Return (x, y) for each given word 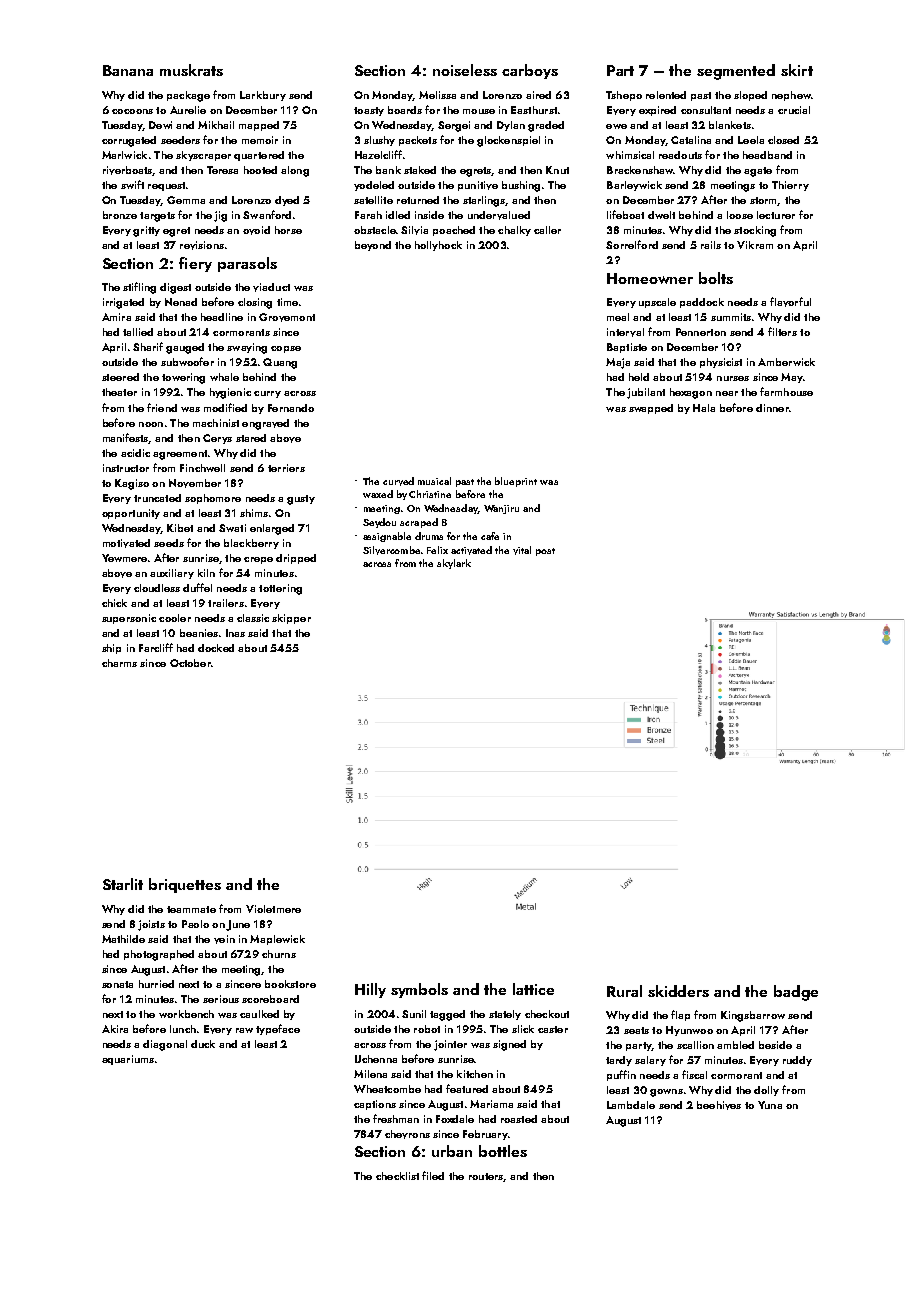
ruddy (797, 1061)
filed (433, 1175)
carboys (530, 71)
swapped (651, 409)
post (545, 552)
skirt (797, 70)
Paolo (195, 924)
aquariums (128, 1060)
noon (151, 424)
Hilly (370, 990)
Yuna (770, 1105)
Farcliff (156, 647)
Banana (128, 70)
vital (522, 550)
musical (434, 481)
